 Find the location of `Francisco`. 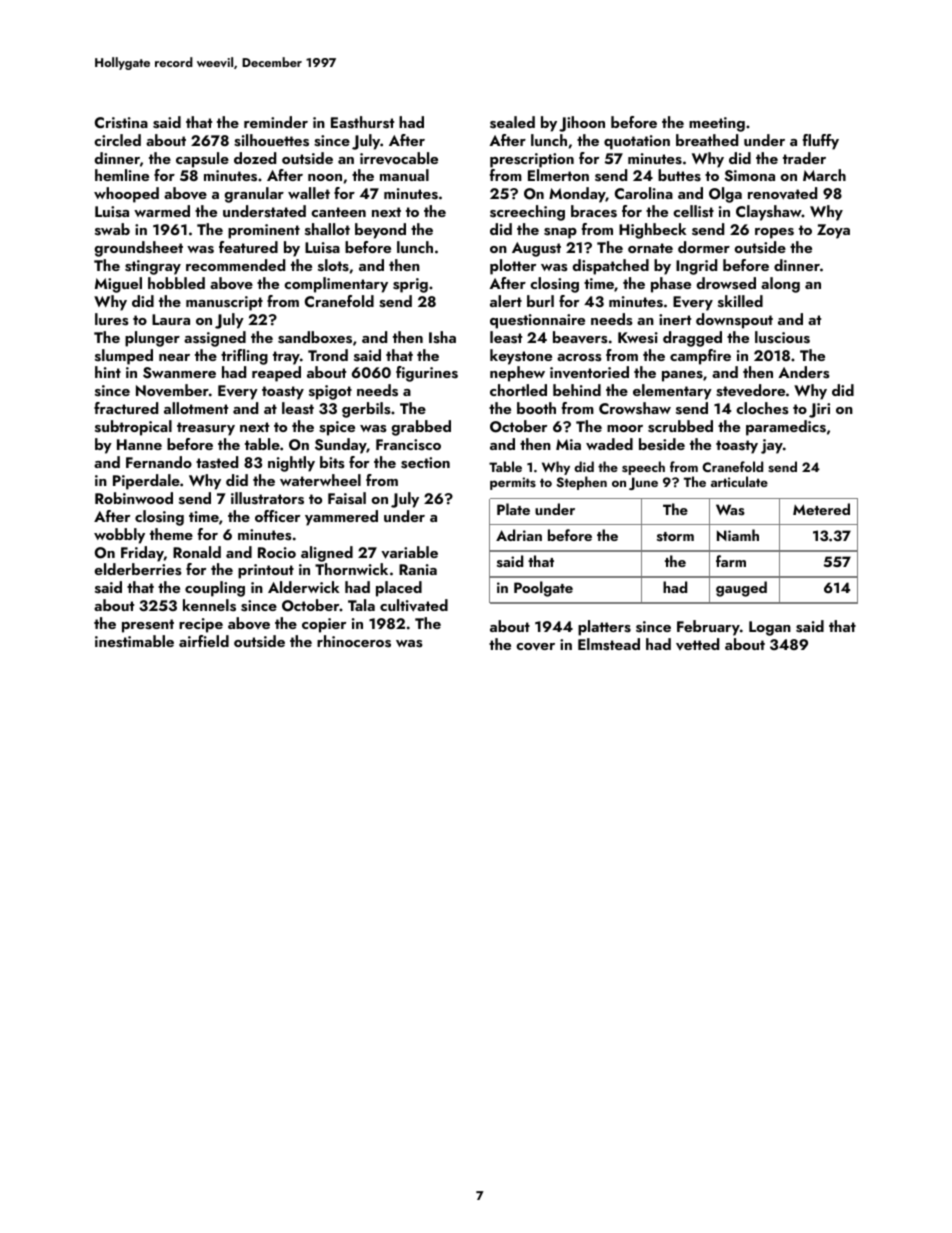

Francisco is located at coordinates (408, 445).
